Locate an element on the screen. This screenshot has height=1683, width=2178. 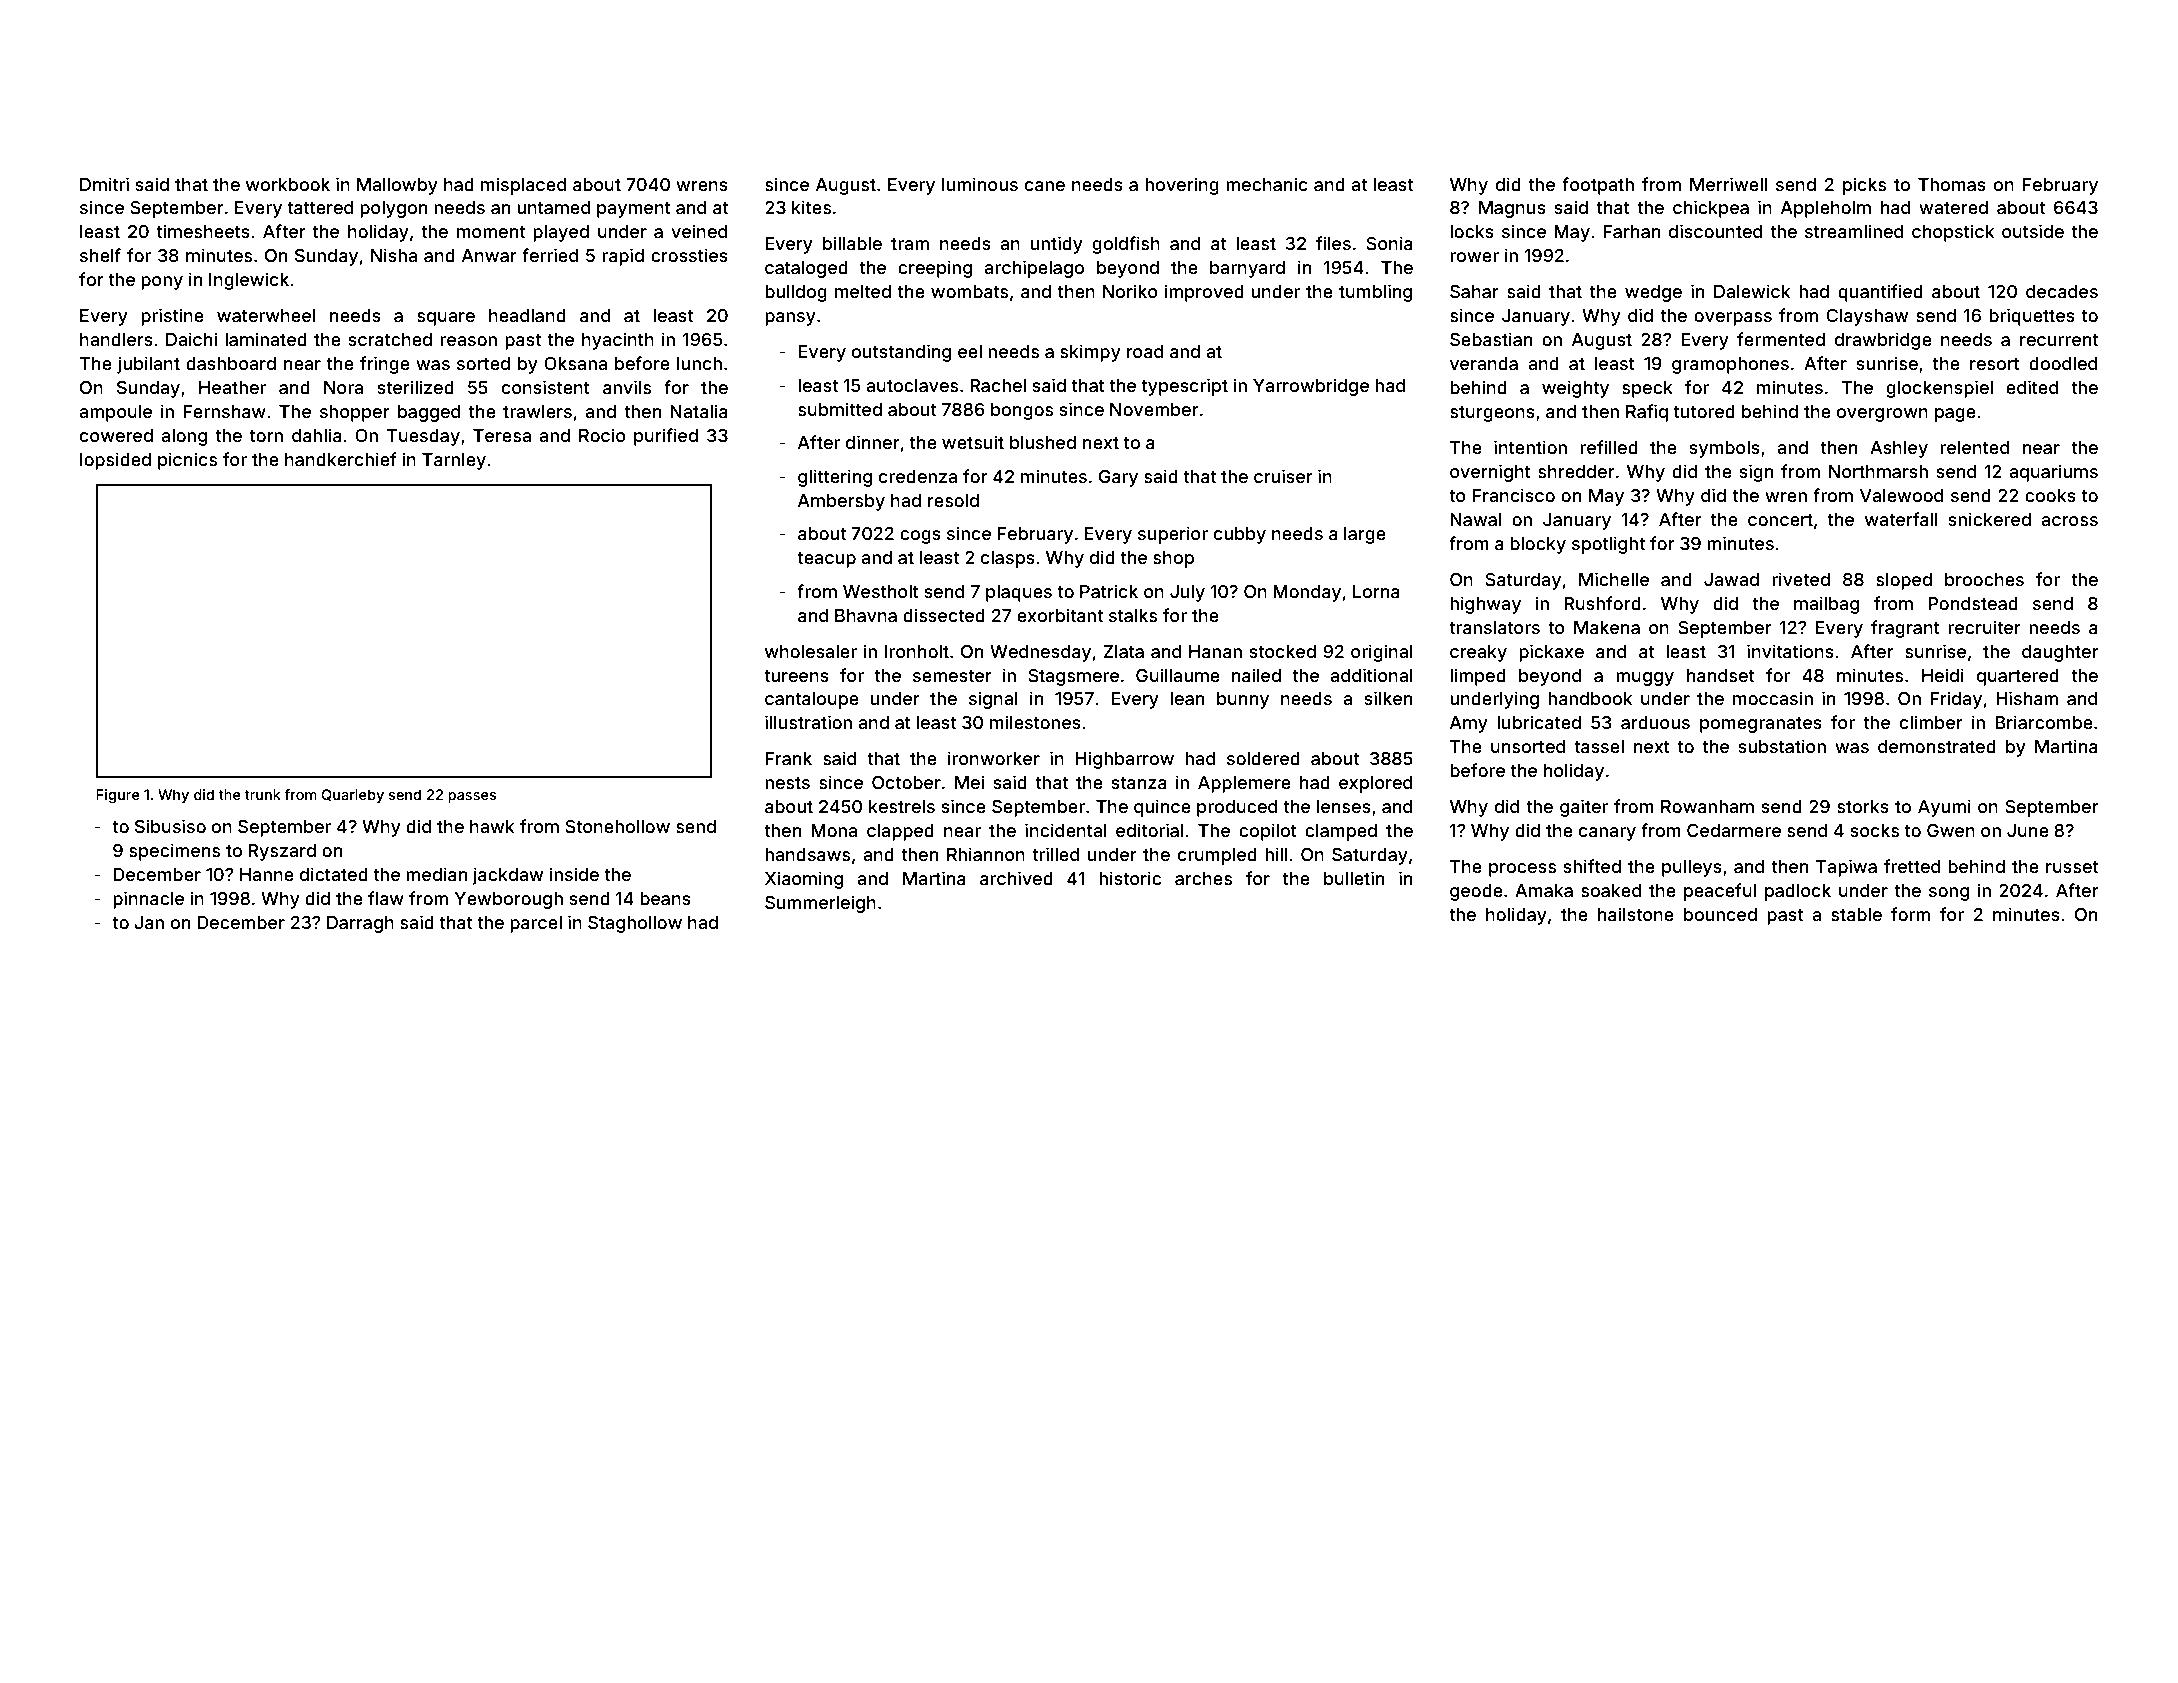
Figure is located at coordinates (117, 796).
